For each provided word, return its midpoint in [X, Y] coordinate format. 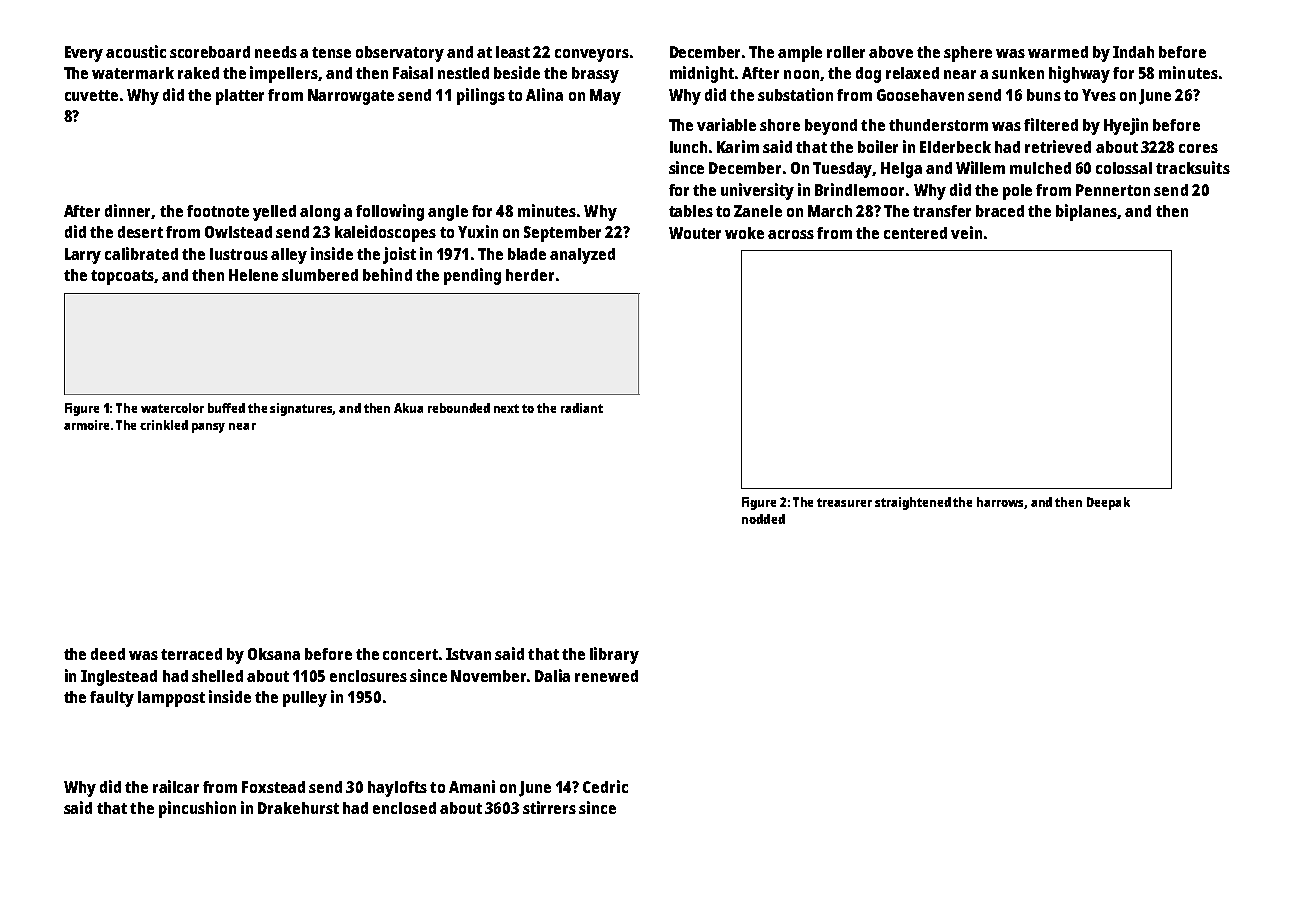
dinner [128, 211]
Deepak [1108, 503]
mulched [1040, 168]
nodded [763, 519]
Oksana [274, 654]
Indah [1133, 52]
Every [84, 54]
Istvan [468, 654]
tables [691, 211]
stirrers [549, 807]
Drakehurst [298, 808]
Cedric [605, 786]
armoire [86, 425]
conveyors [592, 55]
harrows [1001, 503]
